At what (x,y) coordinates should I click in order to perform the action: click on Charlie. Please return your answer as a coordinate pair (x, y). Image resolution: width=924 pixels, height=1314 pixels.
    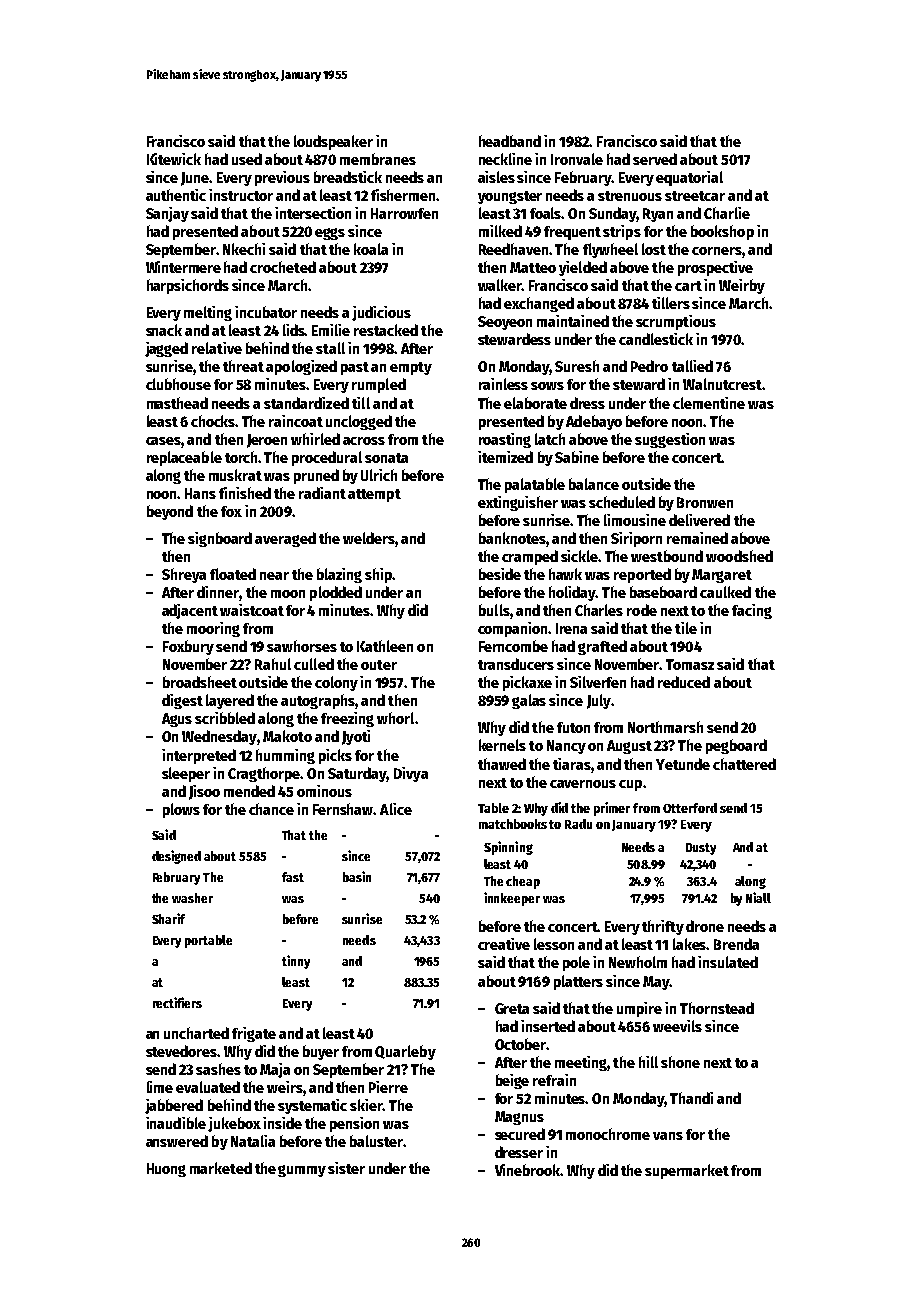
    Looking at the image, I should click on (727, 213).
